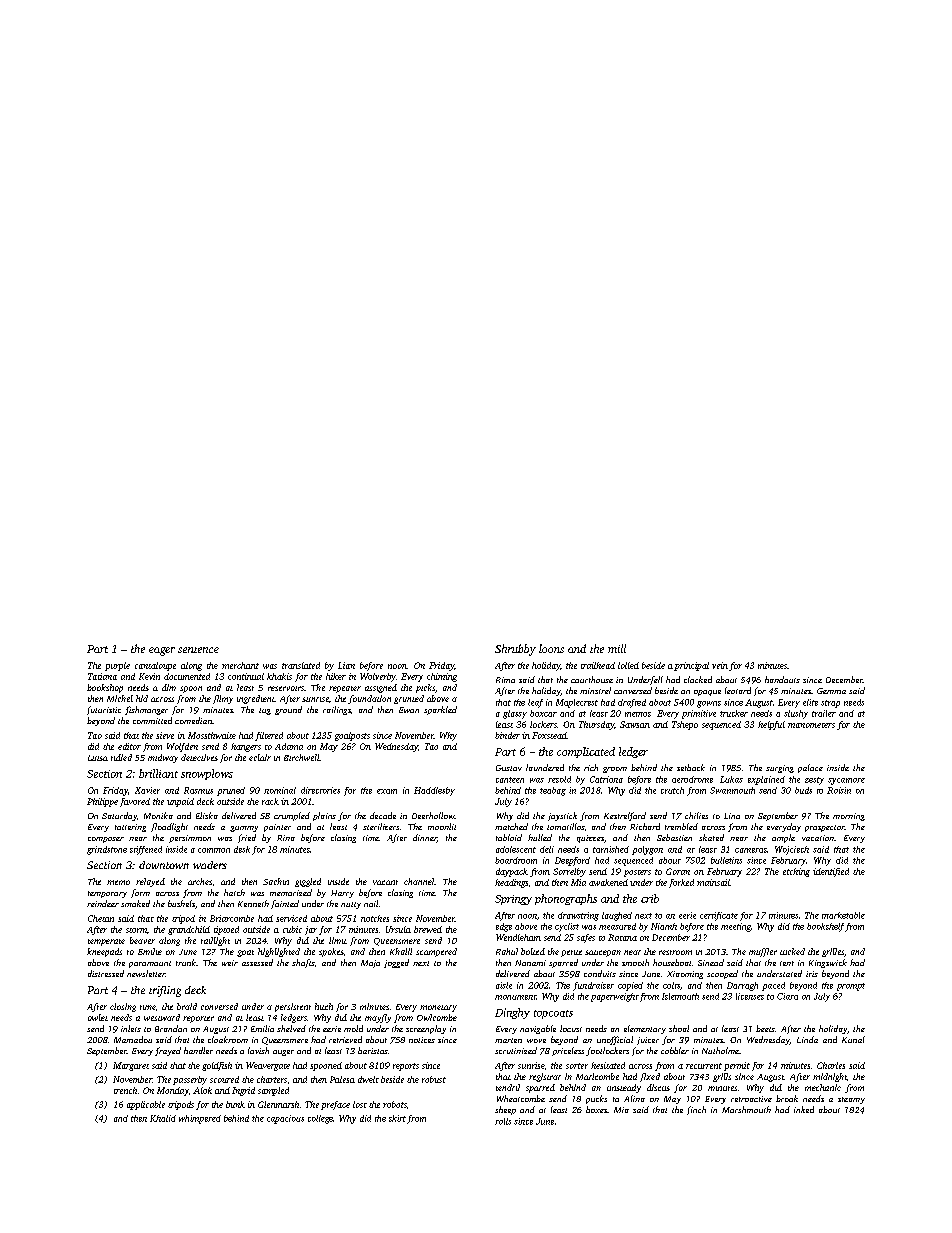 Image resolution: width=952 pixels, height=1233 pixels. Describe the element at coordinates (831, 691) in the screenshot. I see `Gemma` at that location.
